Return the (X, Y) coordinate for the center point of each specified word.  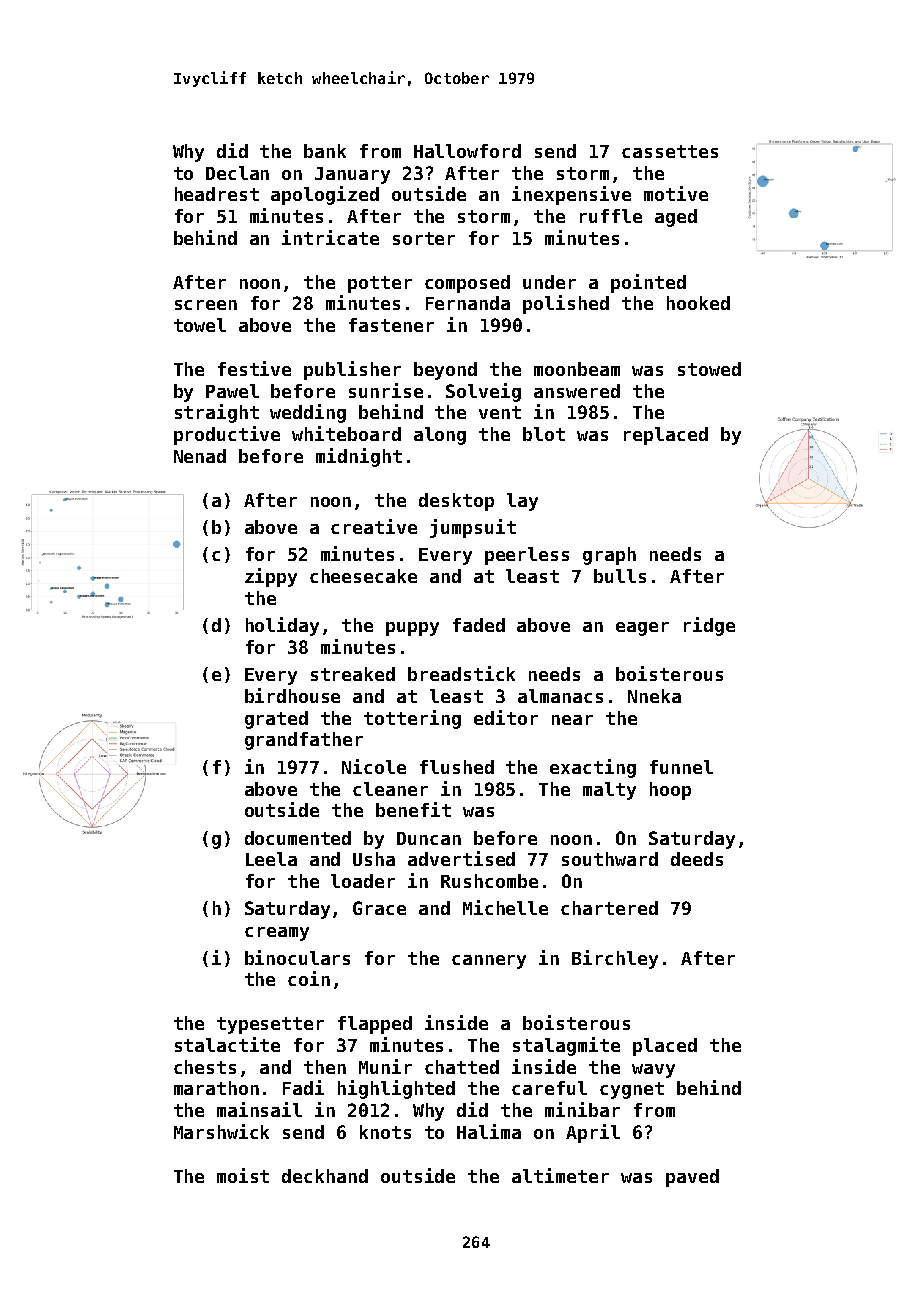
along (440, 436)
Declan (237, 173)
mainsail (259, 1109)
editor (506, 717)
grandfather (304, 741)
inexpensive (571, 195)
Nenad (200, 456)
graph (609, 556)
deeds (697, 859)
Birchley (615, 959)
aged (676, 218)
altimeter (560, 1175)
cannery (489, 962)
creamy (277, 934)
